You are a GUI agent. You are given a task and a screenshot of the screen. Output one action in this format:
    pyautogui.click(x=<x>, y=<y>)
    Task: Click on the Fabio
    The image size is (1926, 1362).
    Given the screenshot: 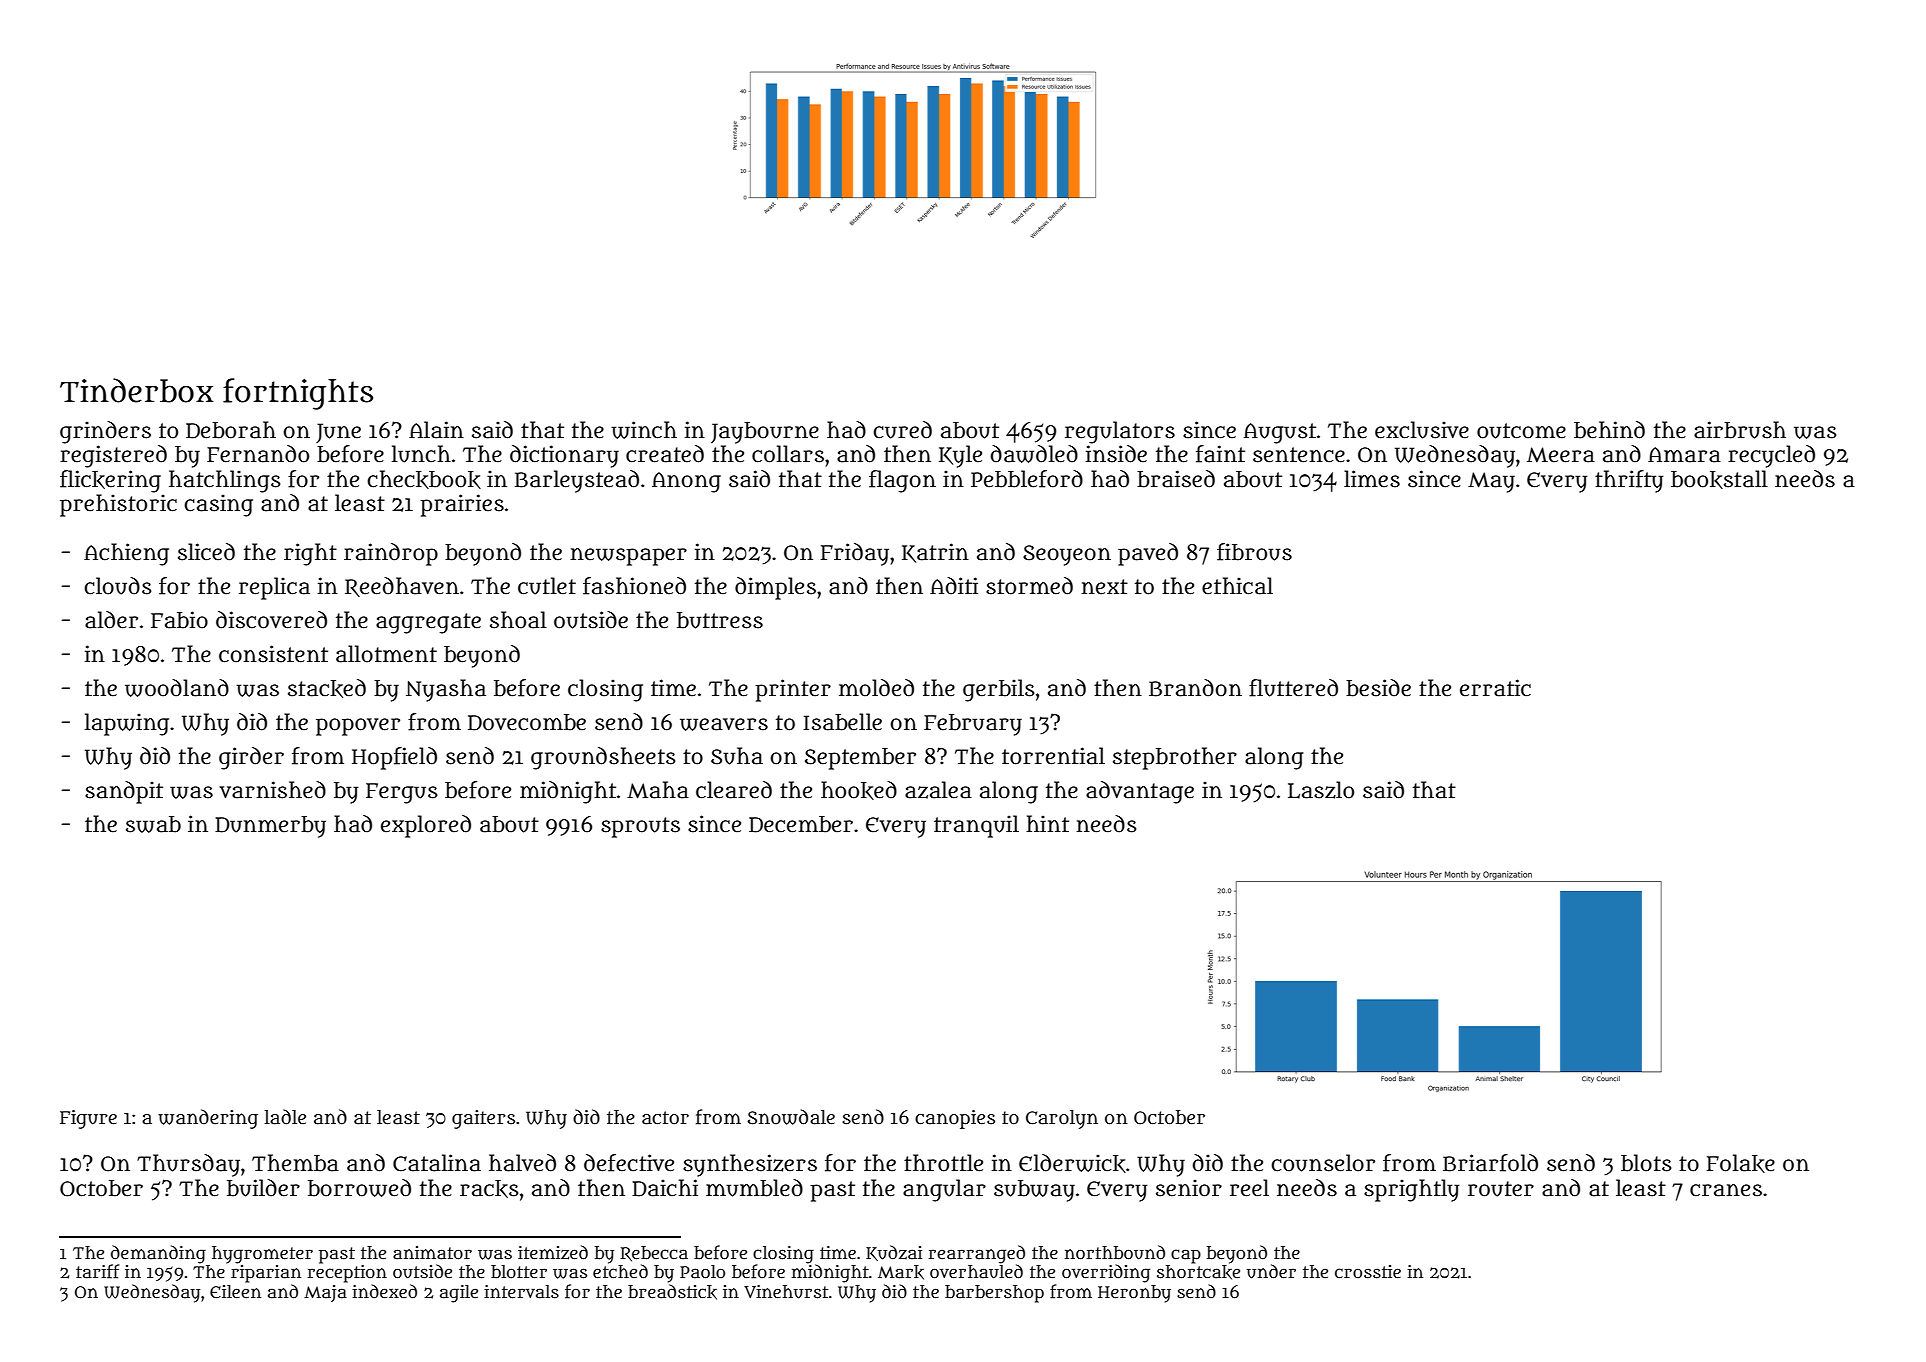 What is the action you would take?
    pyautogui.click(x=179, y=620)
